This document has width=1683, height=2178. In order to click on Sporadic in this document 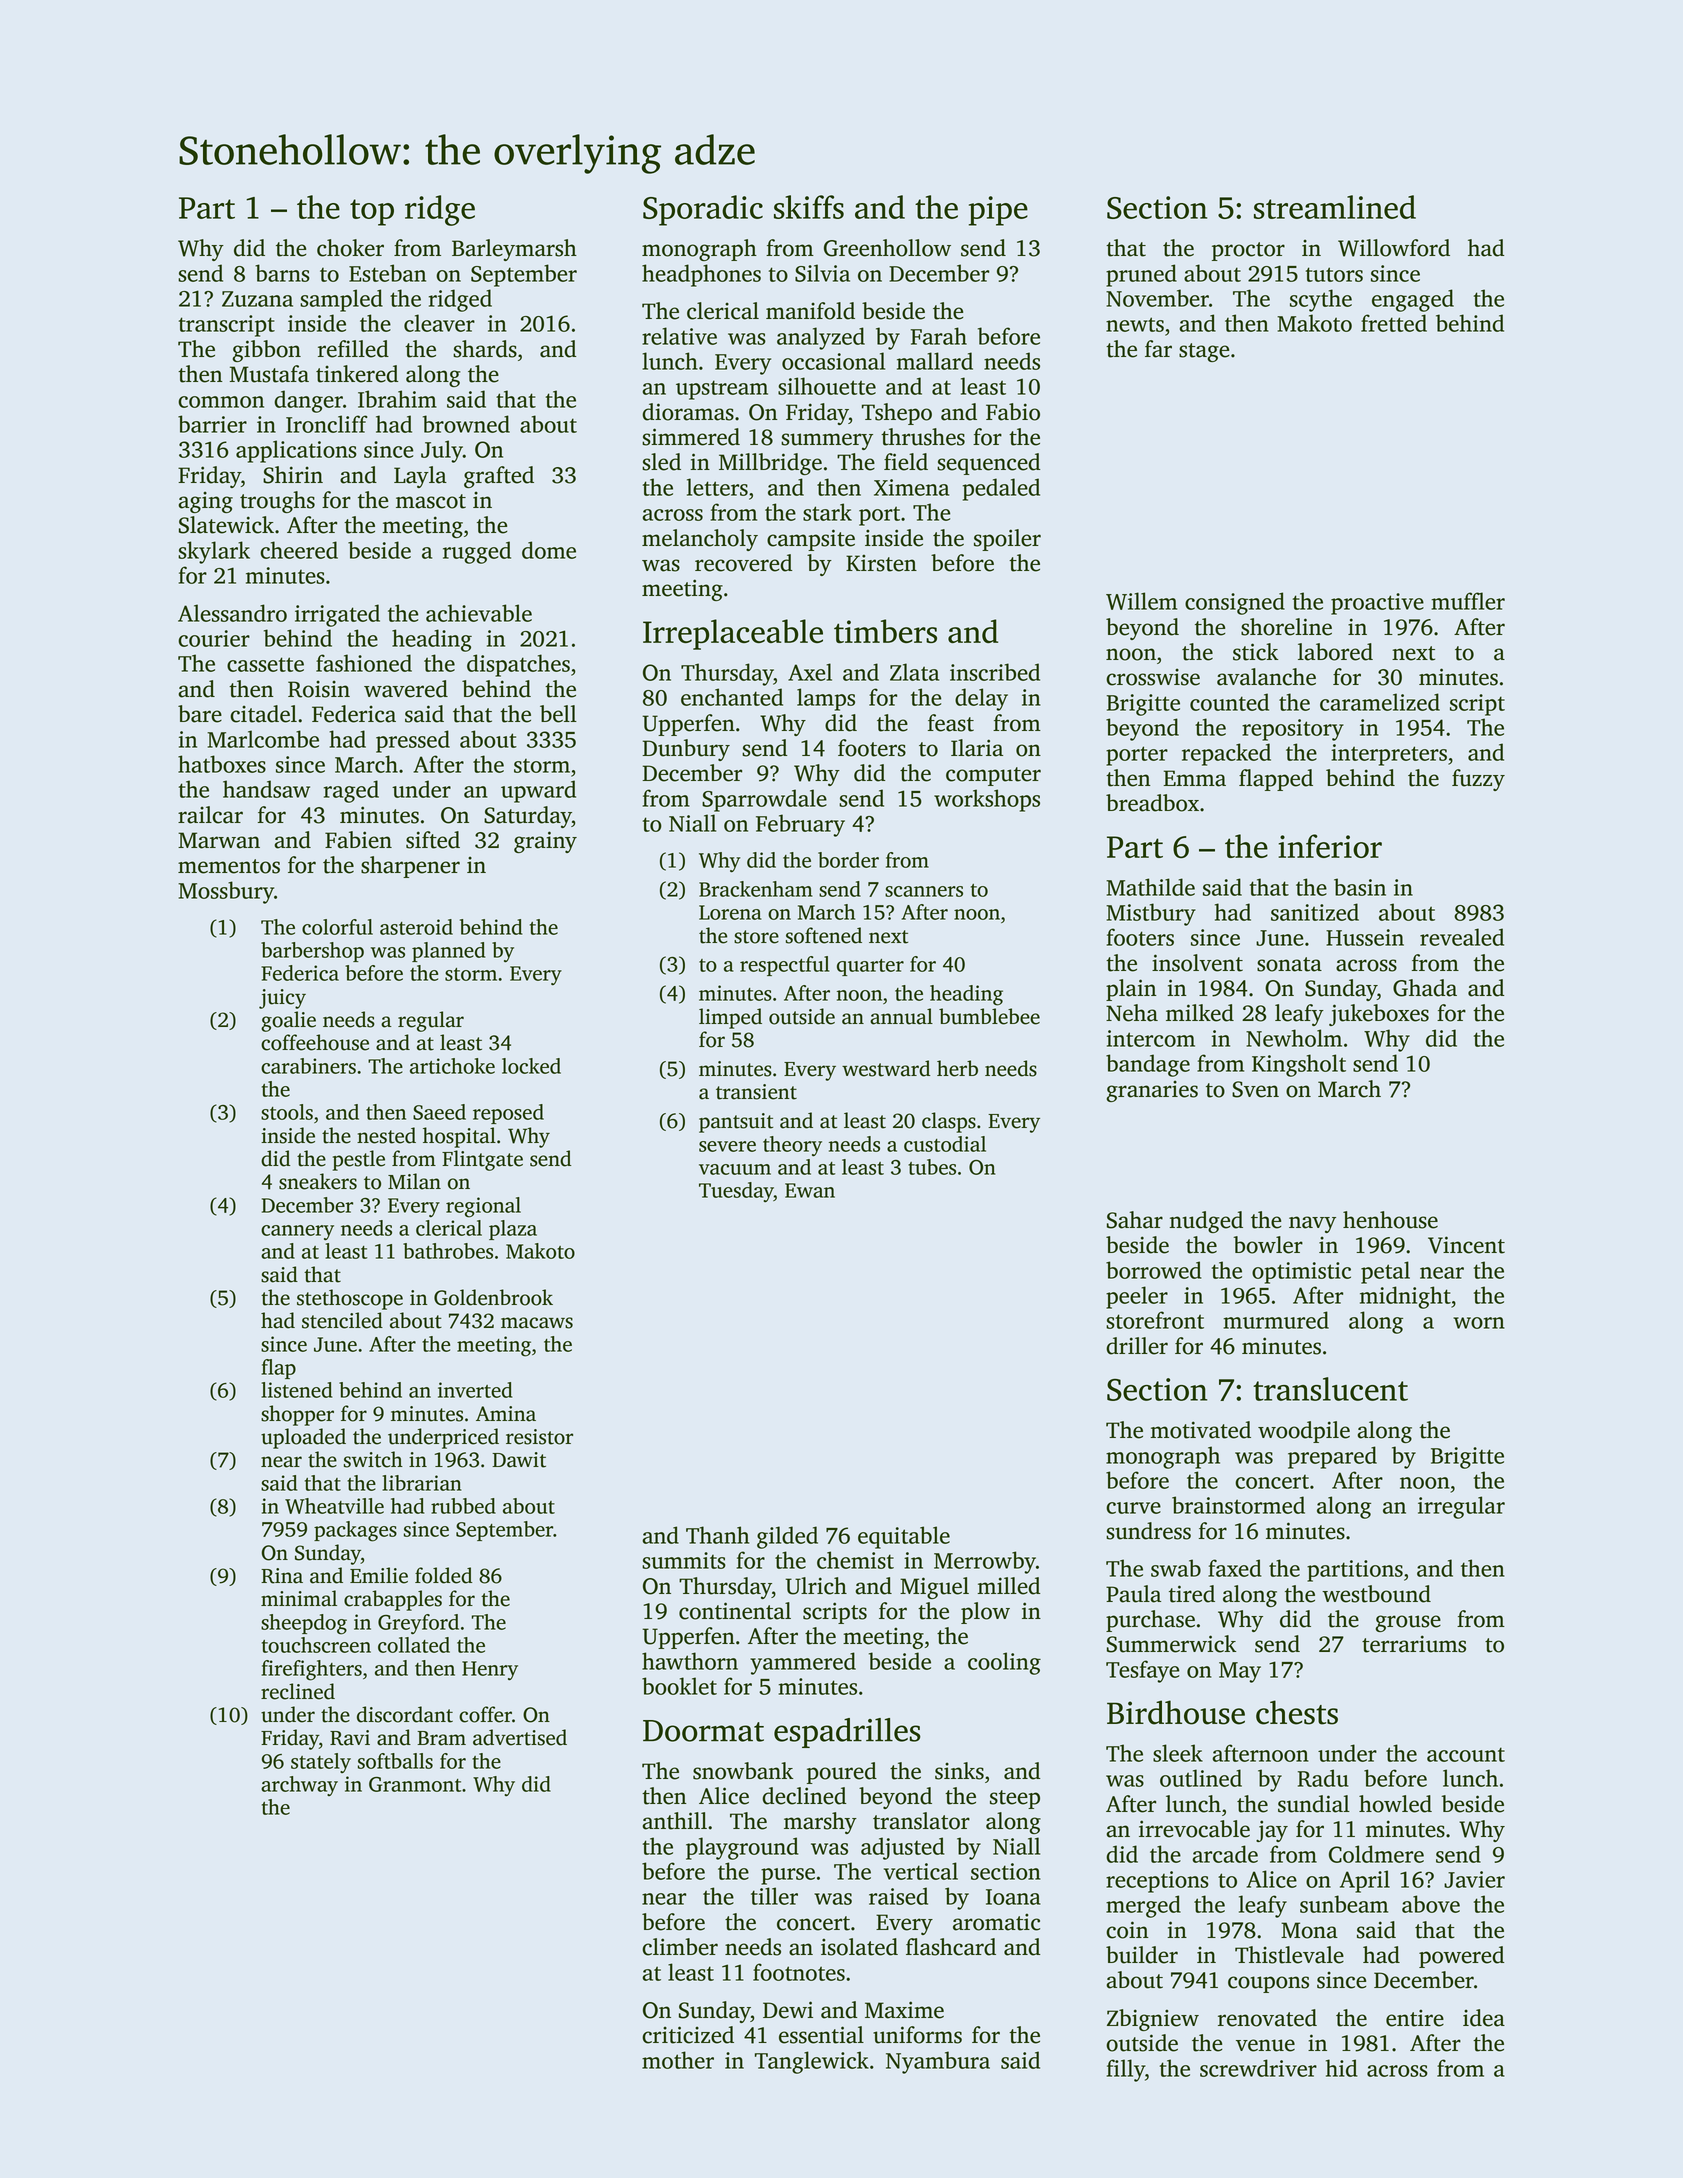, I will do `click(703, 210)`.
